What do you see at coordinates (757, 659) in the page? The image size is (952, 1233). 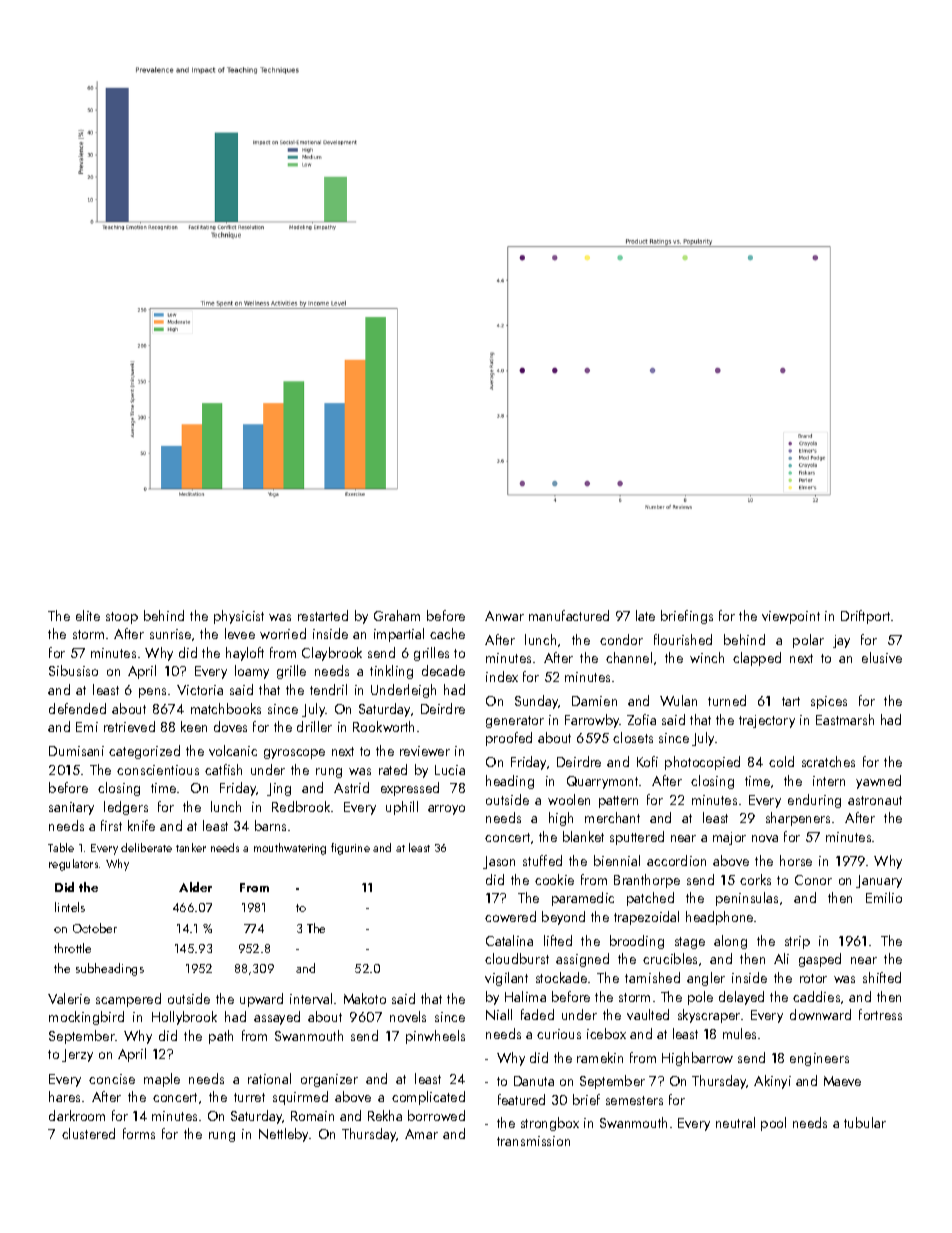 I see `clapped` at bounding box center [757, 659].
